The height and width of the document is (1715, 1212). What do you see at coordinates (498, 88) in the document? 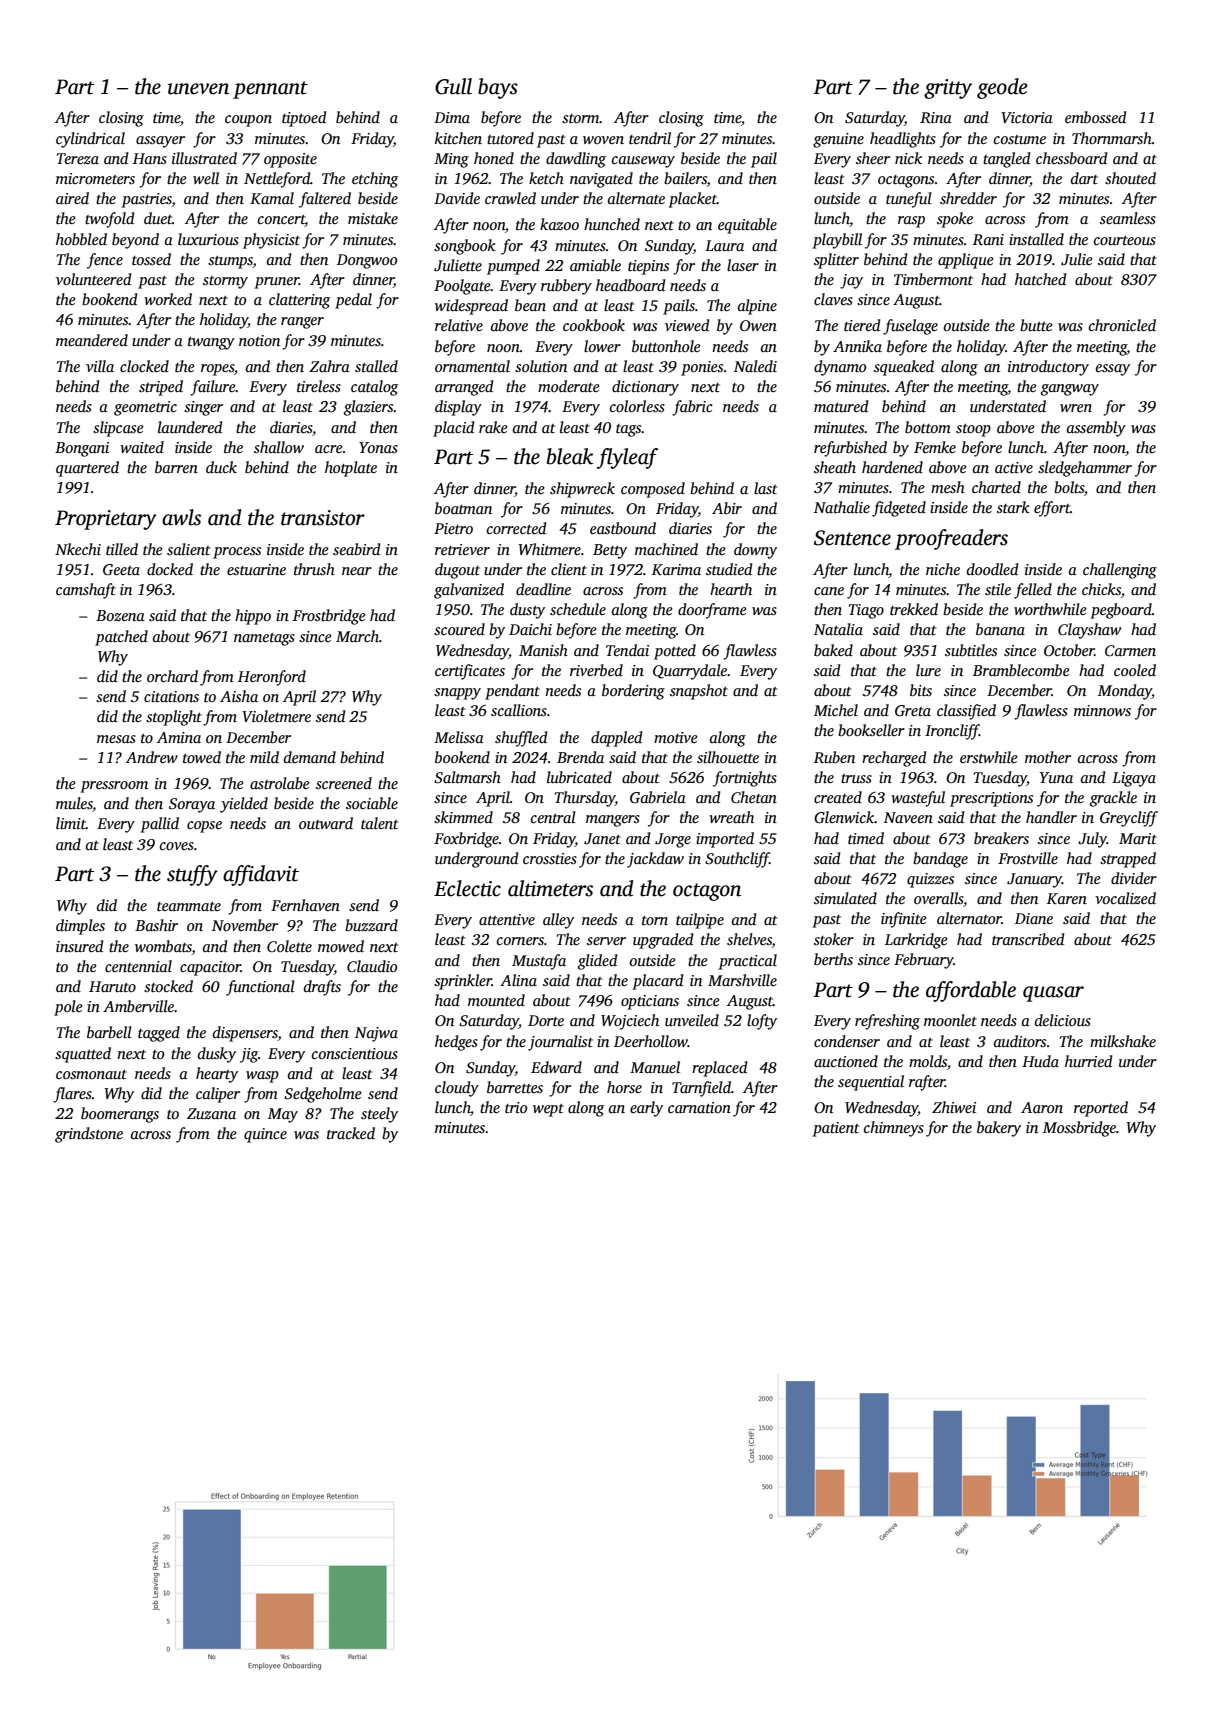
I see `bays` at bounding box center [498, 88].
